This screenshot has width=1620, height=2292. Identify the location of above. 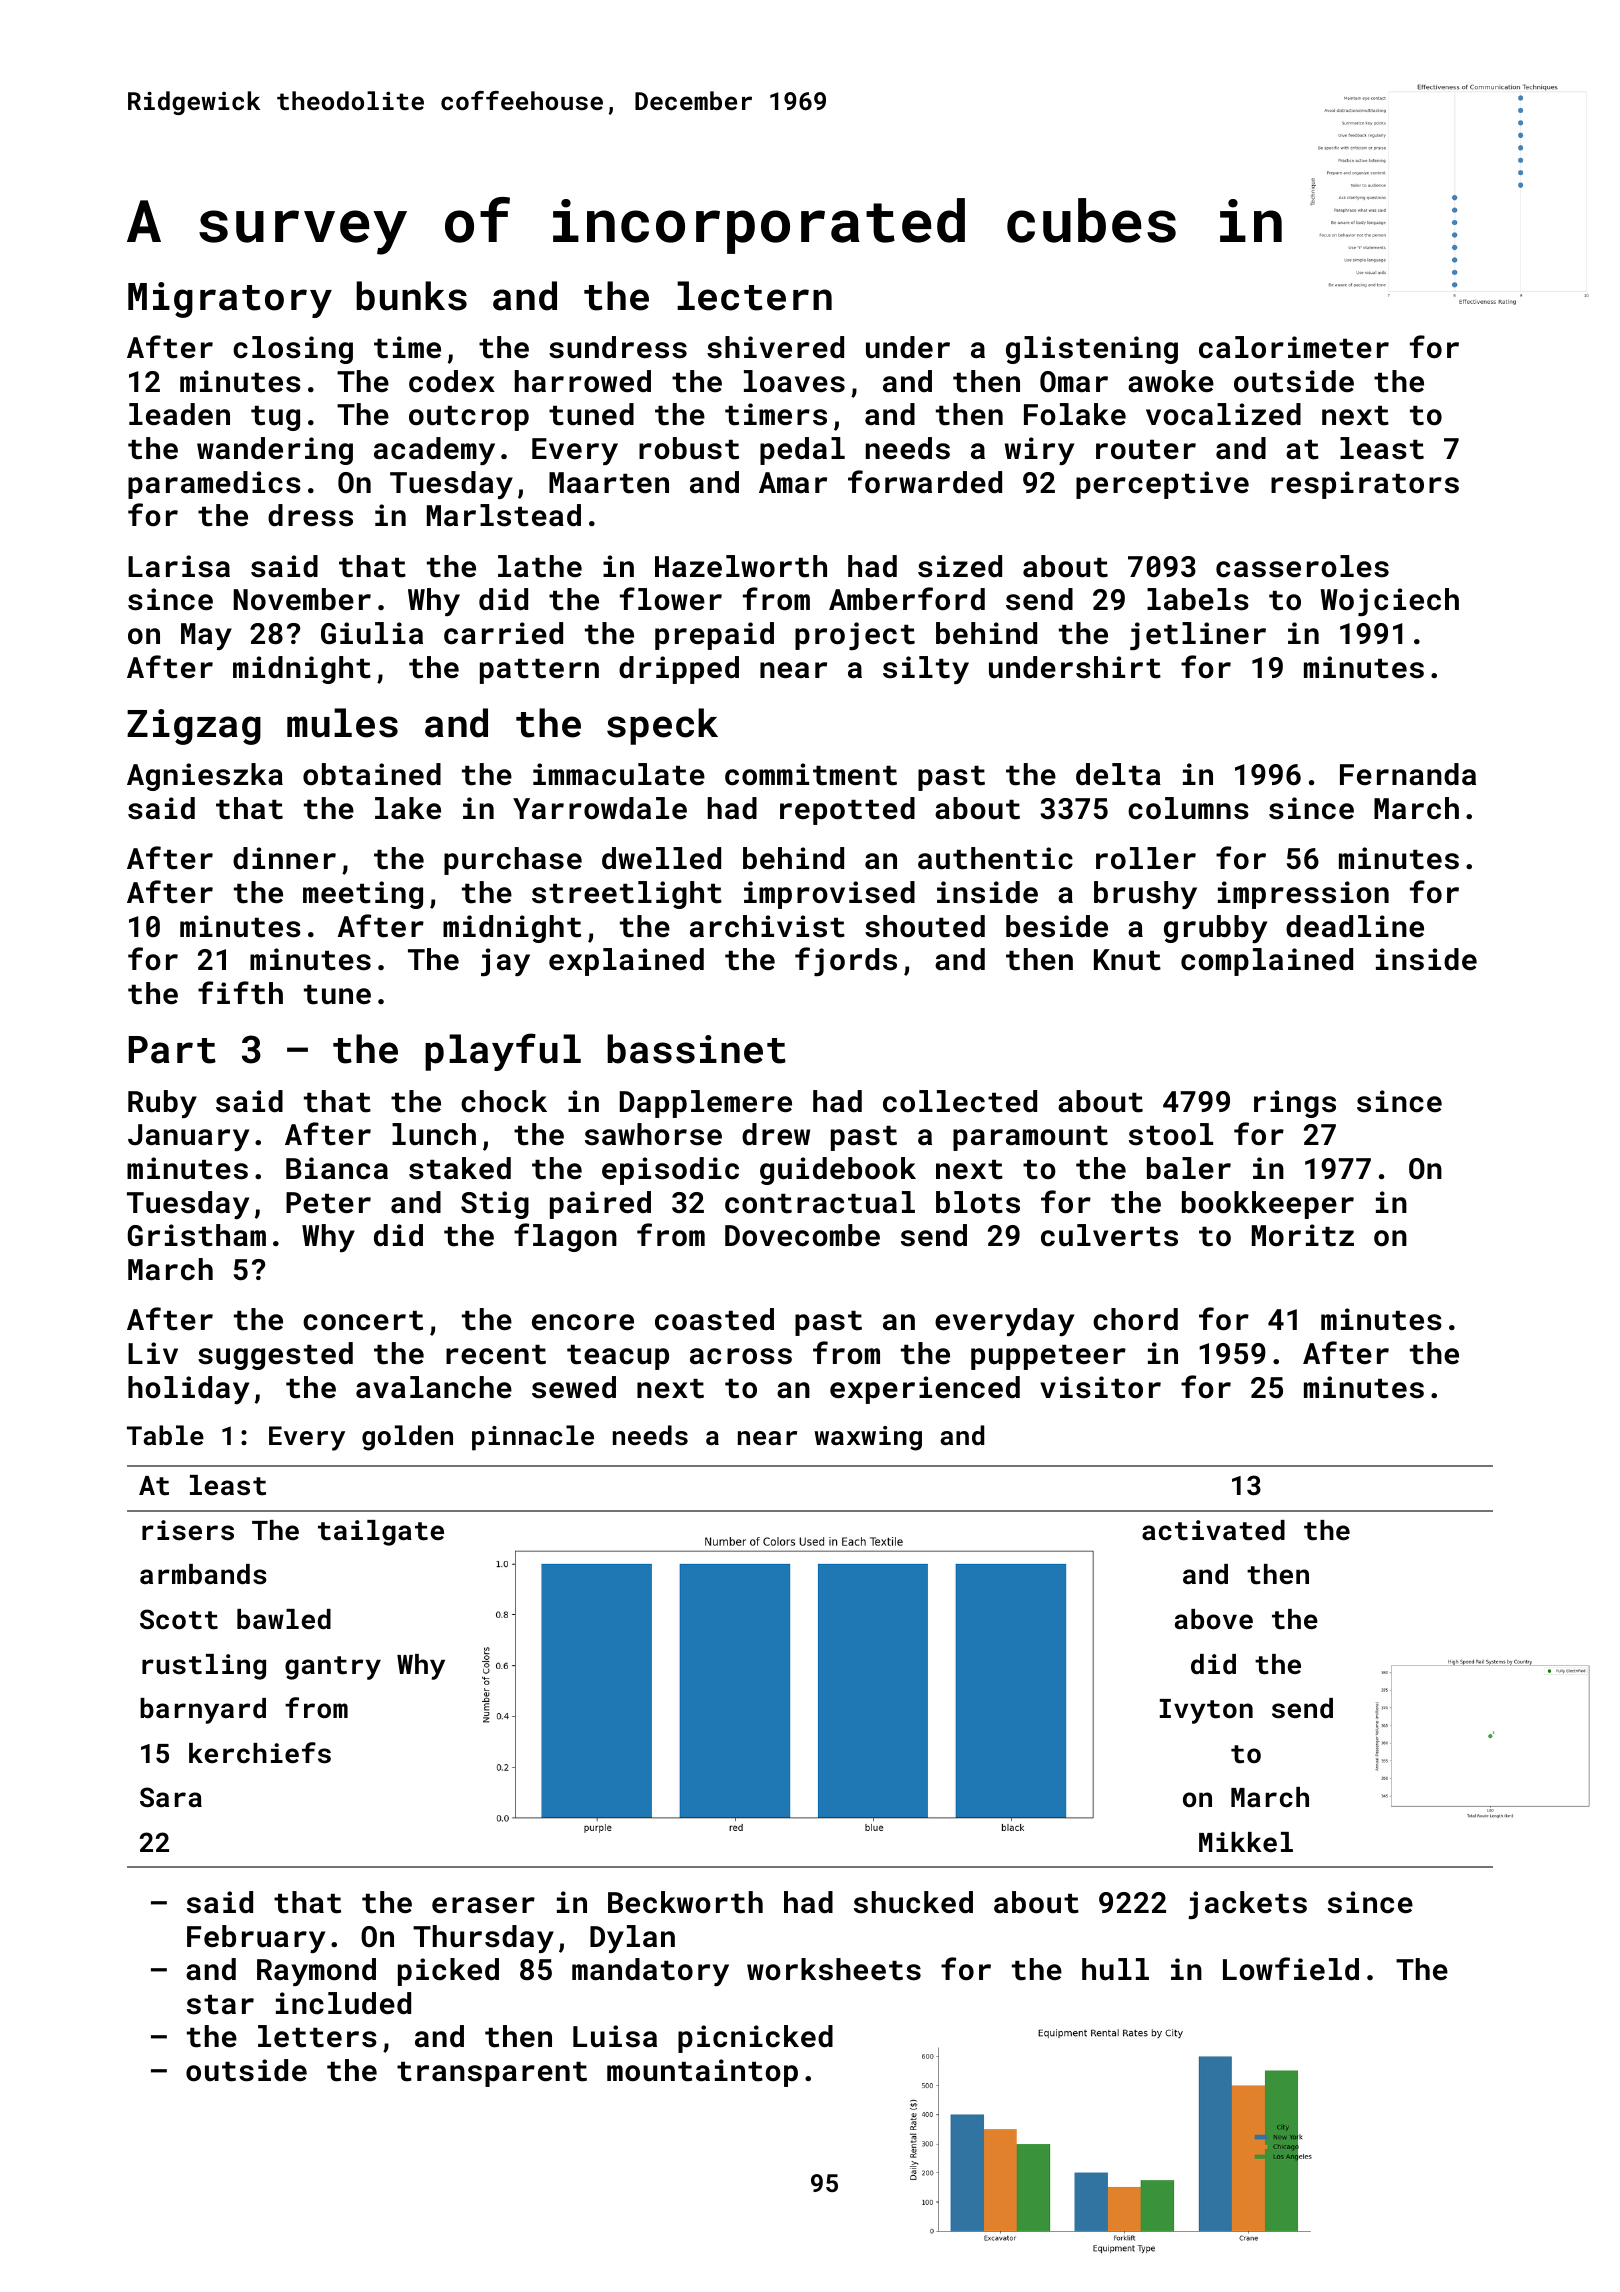
(1214, 1619).
